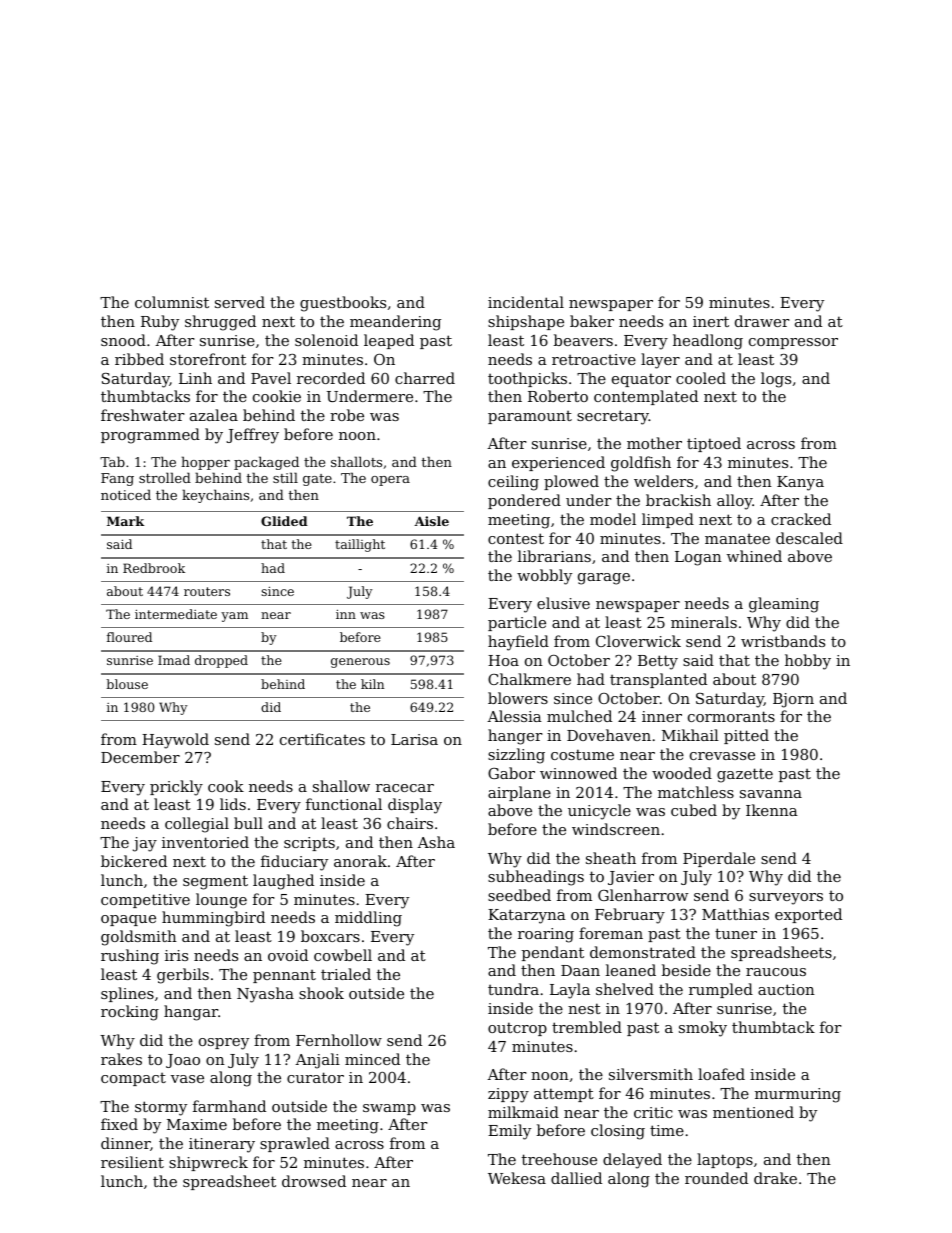  I want to click on incidental, so click(526, 302).
